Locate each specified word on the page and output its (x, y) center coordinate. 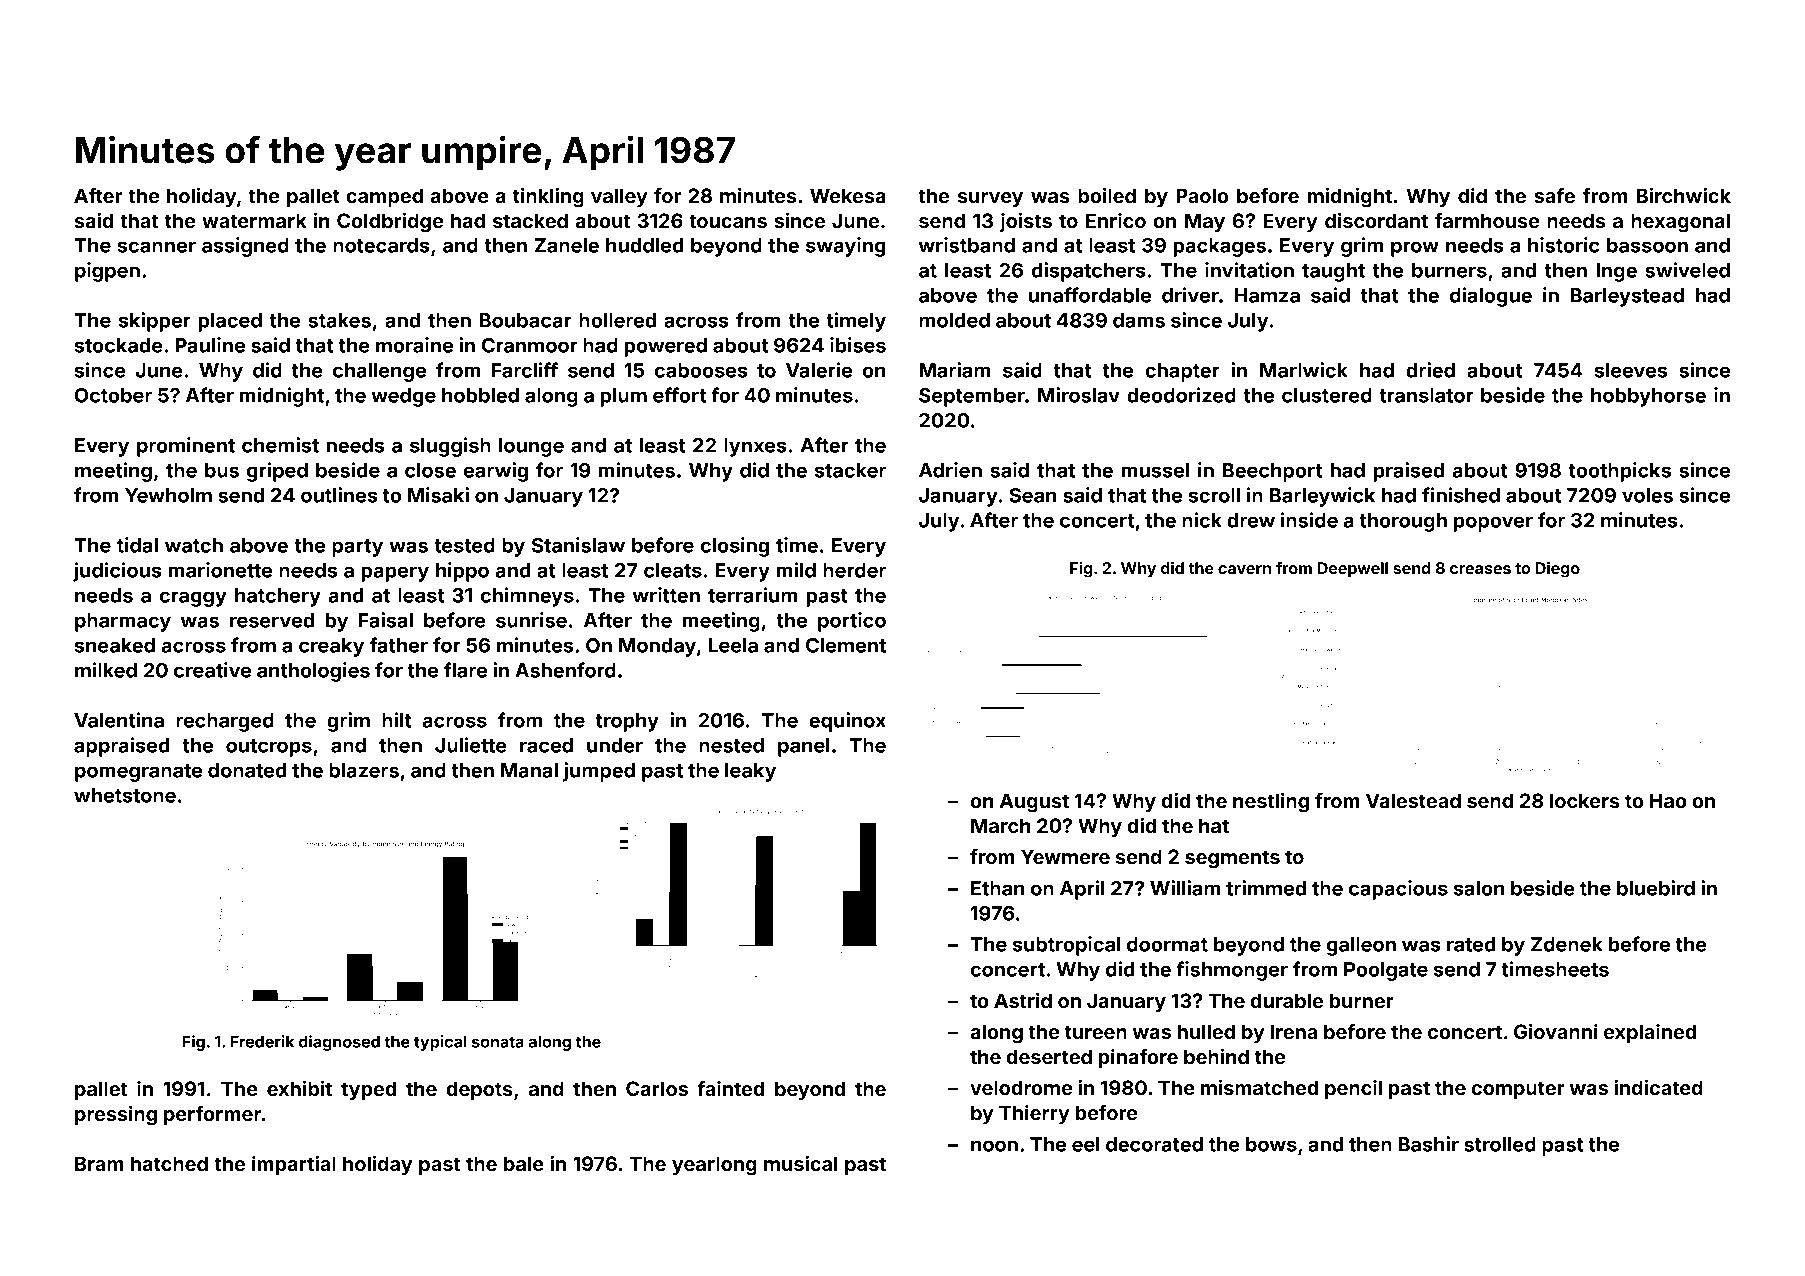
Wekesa (848, 195)
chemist (280, 445)
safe (1554, 195)
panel (804, 747)
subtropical (1067, 946)
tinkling (548, 198)
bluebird (1656, 888)
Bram (99, 1163)
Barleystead (1627, 297)
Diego (1557, 569)
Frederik (262, 1041)
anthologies (313, 672)
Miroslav (1079, 395)
